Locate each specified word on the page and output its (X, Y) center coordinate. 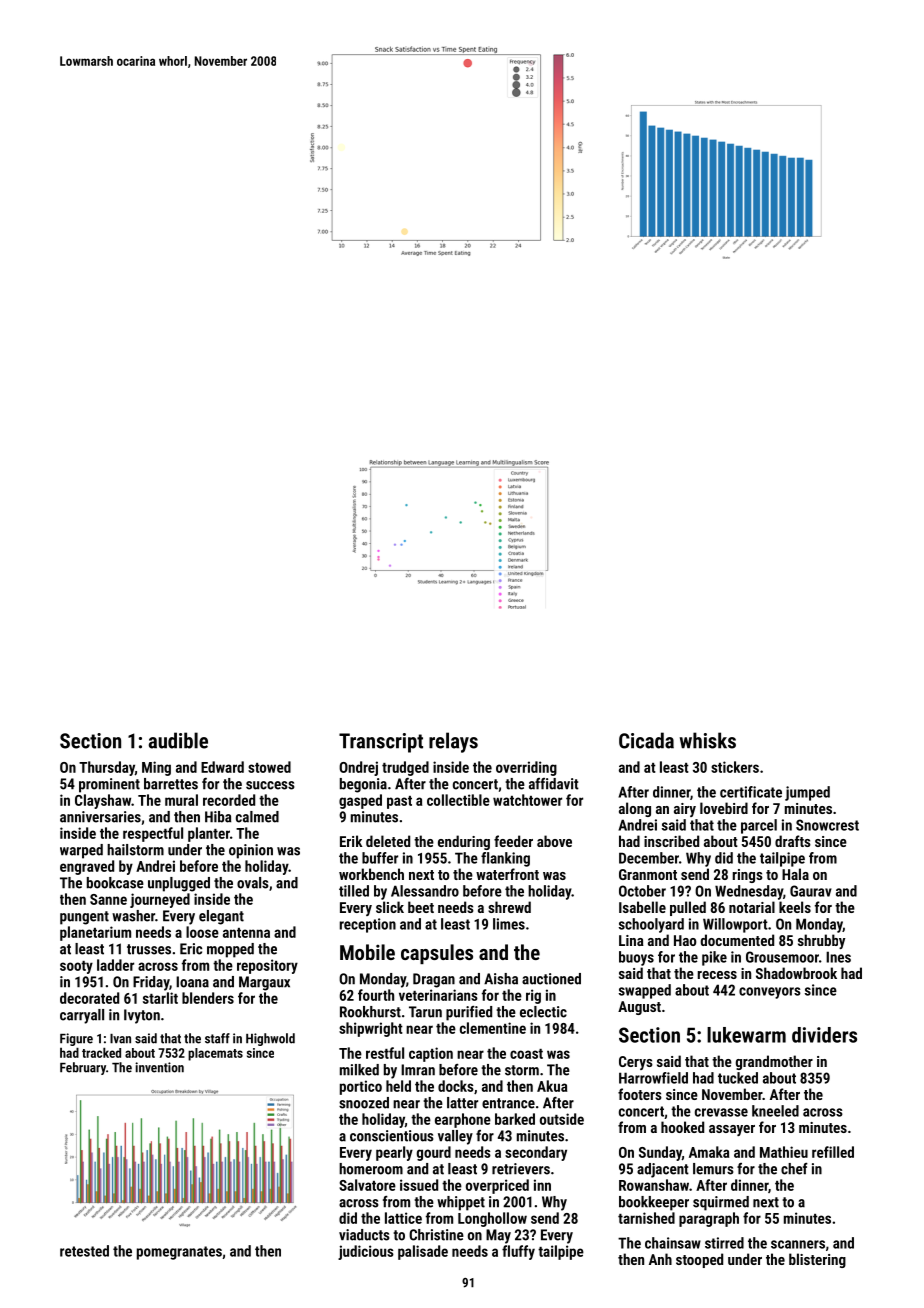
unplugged (179, 884)
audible (178, 740)
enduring (464, 842)
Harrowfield (653, 1078)
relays (453, 742)
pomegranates (179, 1253)
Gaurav (811, 891)
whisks (708, 740)
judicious (366, 1252)
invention (159, 1067)
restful (385, 1053)
